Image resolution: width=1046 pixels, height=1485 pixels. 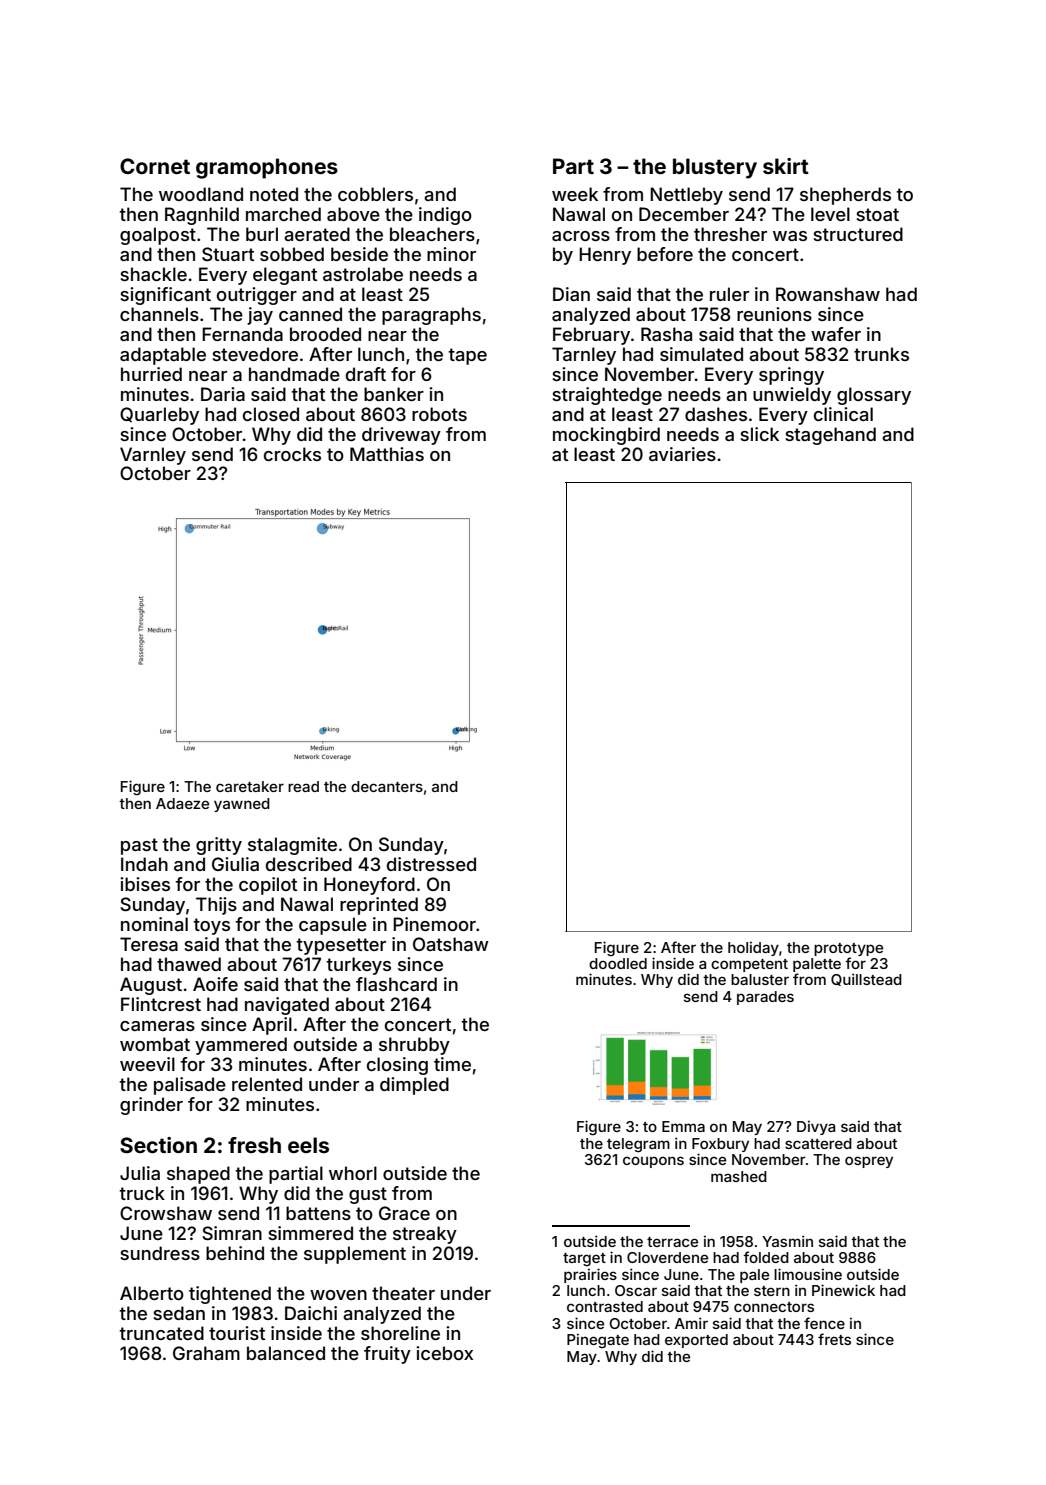 What do you see at coordinates (759, 434) in the screenshot?
I see `slick` at bounding box center [759, 434].
